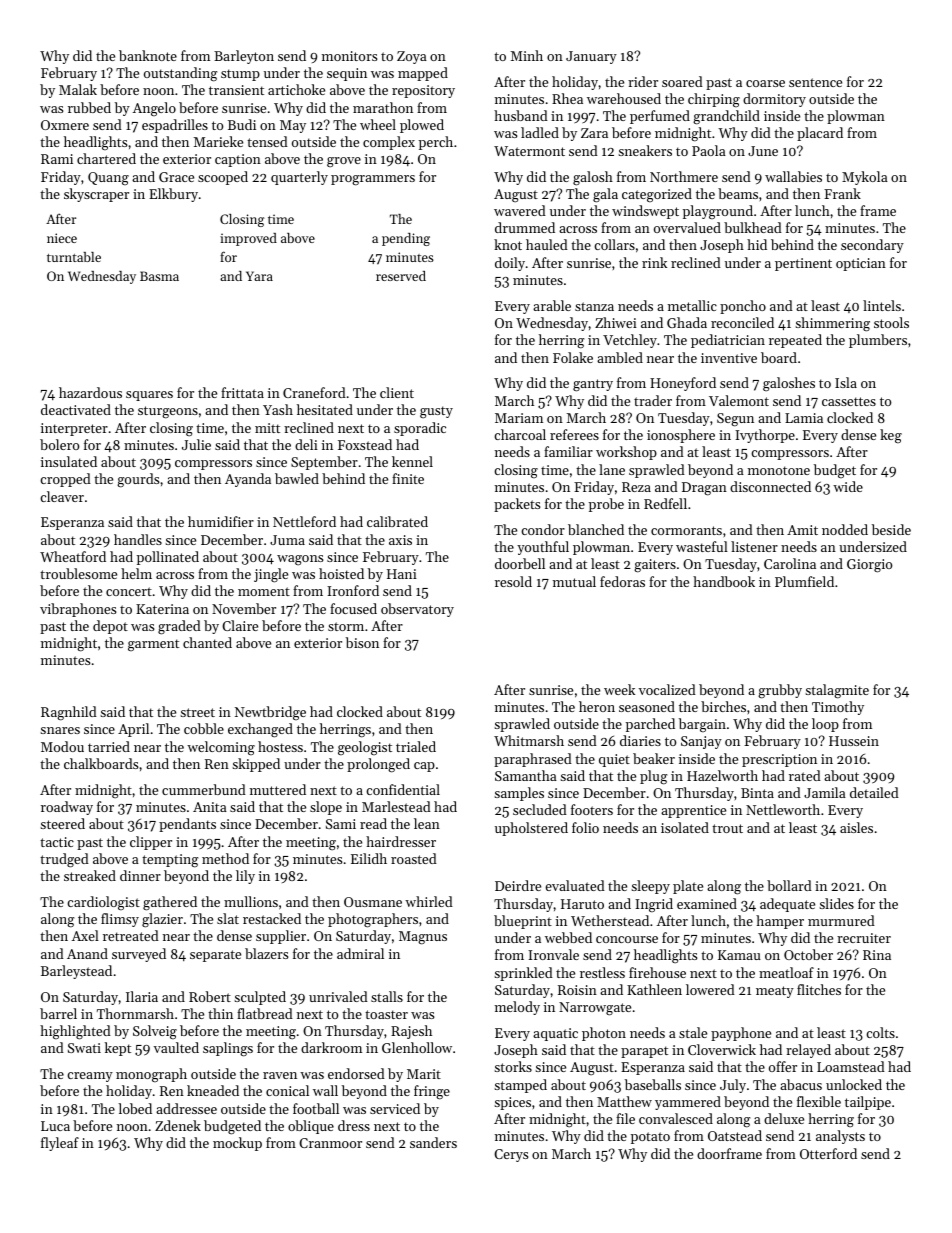 The height and width of the page is (1233, 952). Describe the element at coordinates (650, 725) in the page. I see `parched` at that location.
